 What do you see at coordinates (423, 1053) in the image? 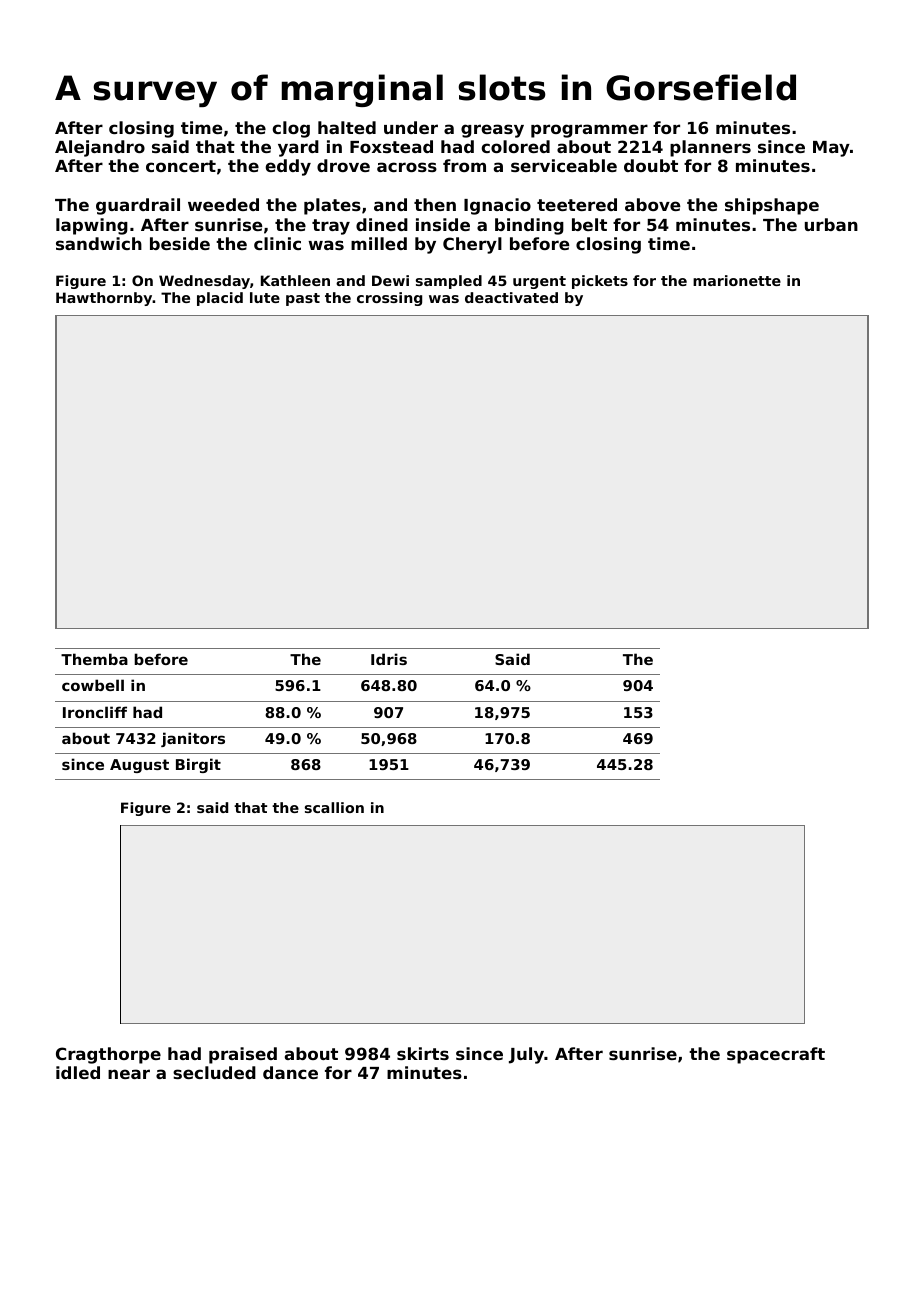
I see `skirts` at bounding box center [423, 1053].
